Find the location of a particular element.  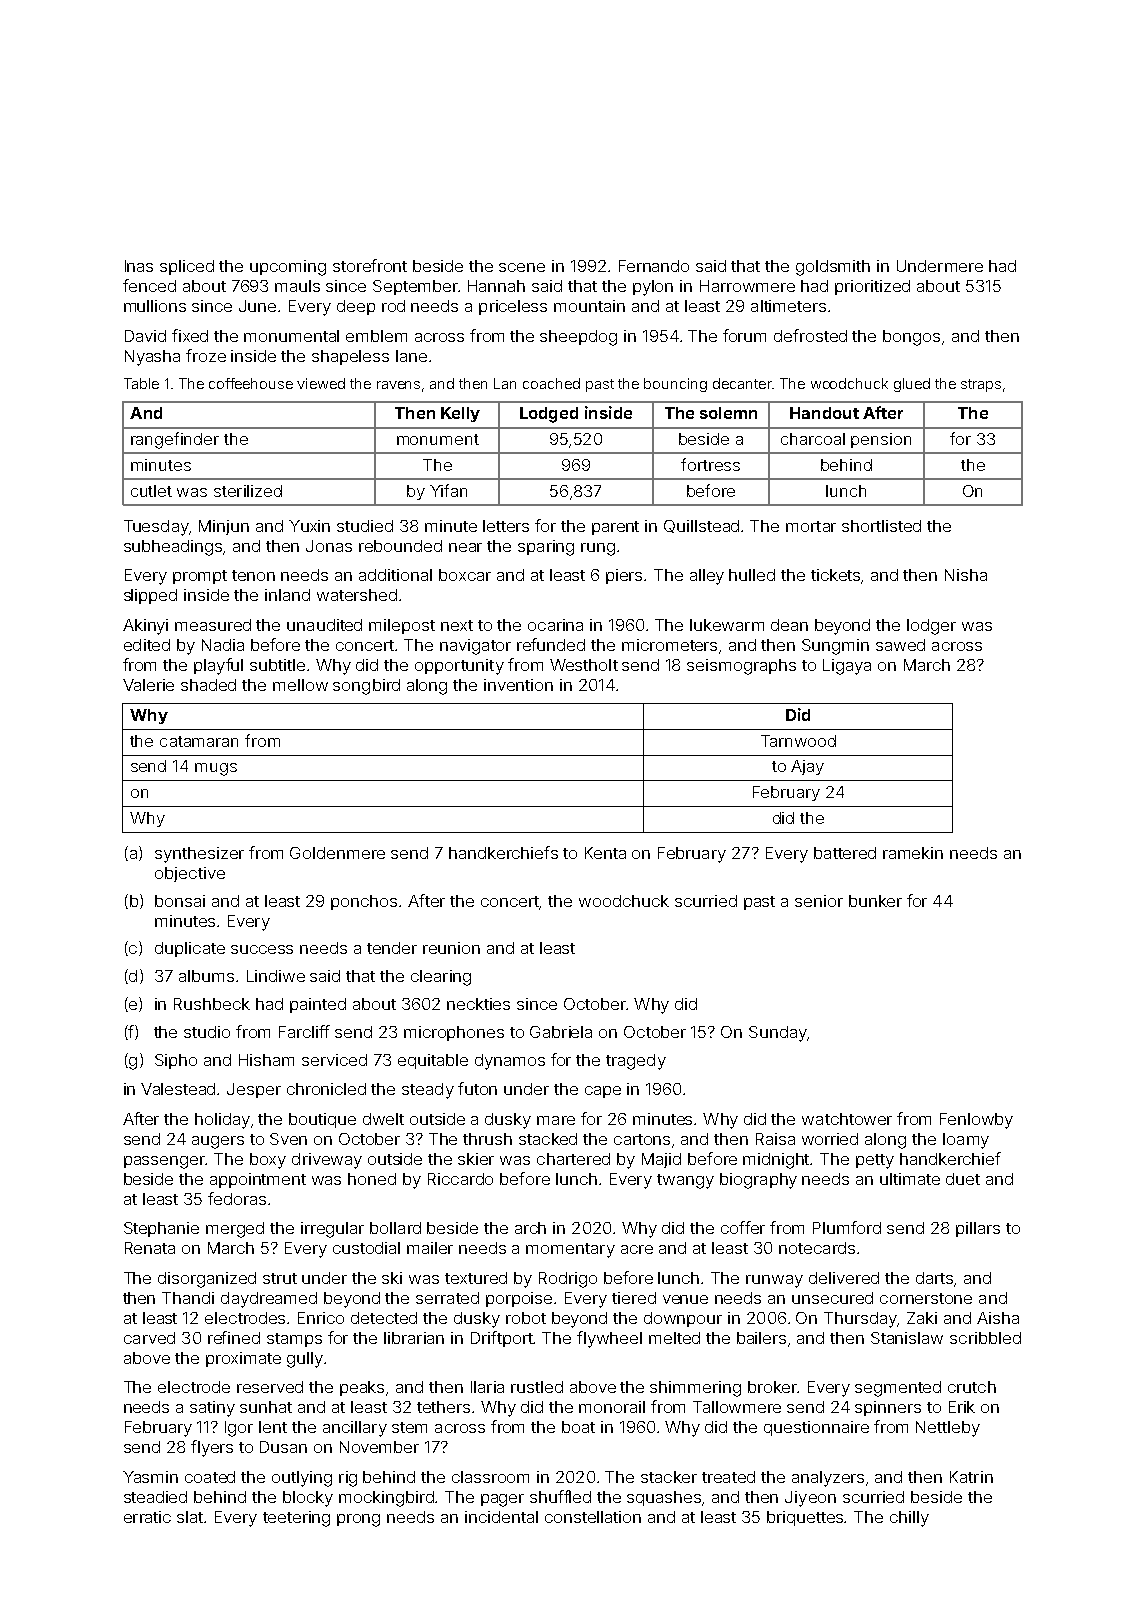

Quillstead is located at coordinates (701, 526).
